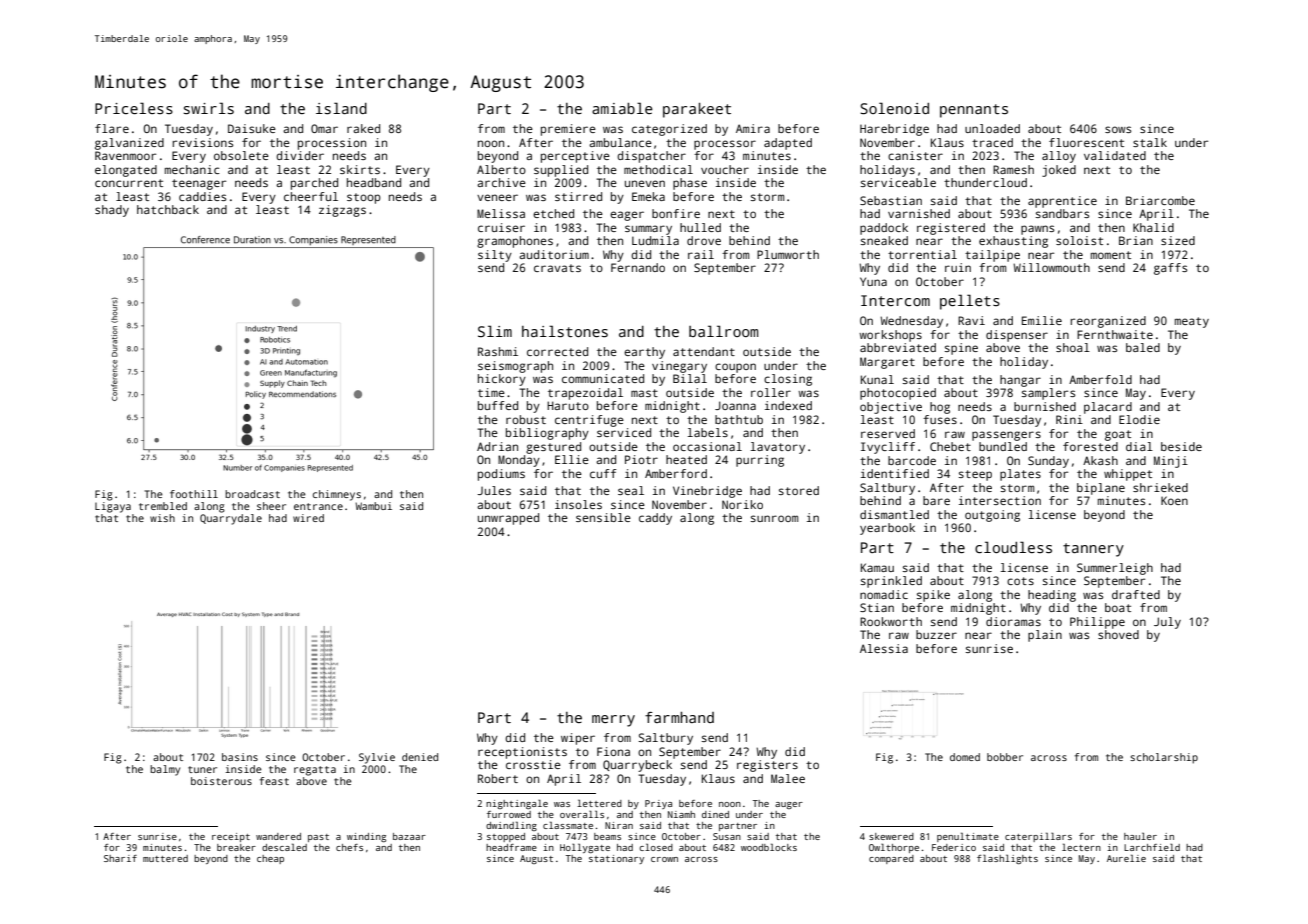 This screenshot has width=1308, height=924. What do you see at coordinates (725, 169) in the screenshot?
I see `voucher` at bounding box center [725, 169].
